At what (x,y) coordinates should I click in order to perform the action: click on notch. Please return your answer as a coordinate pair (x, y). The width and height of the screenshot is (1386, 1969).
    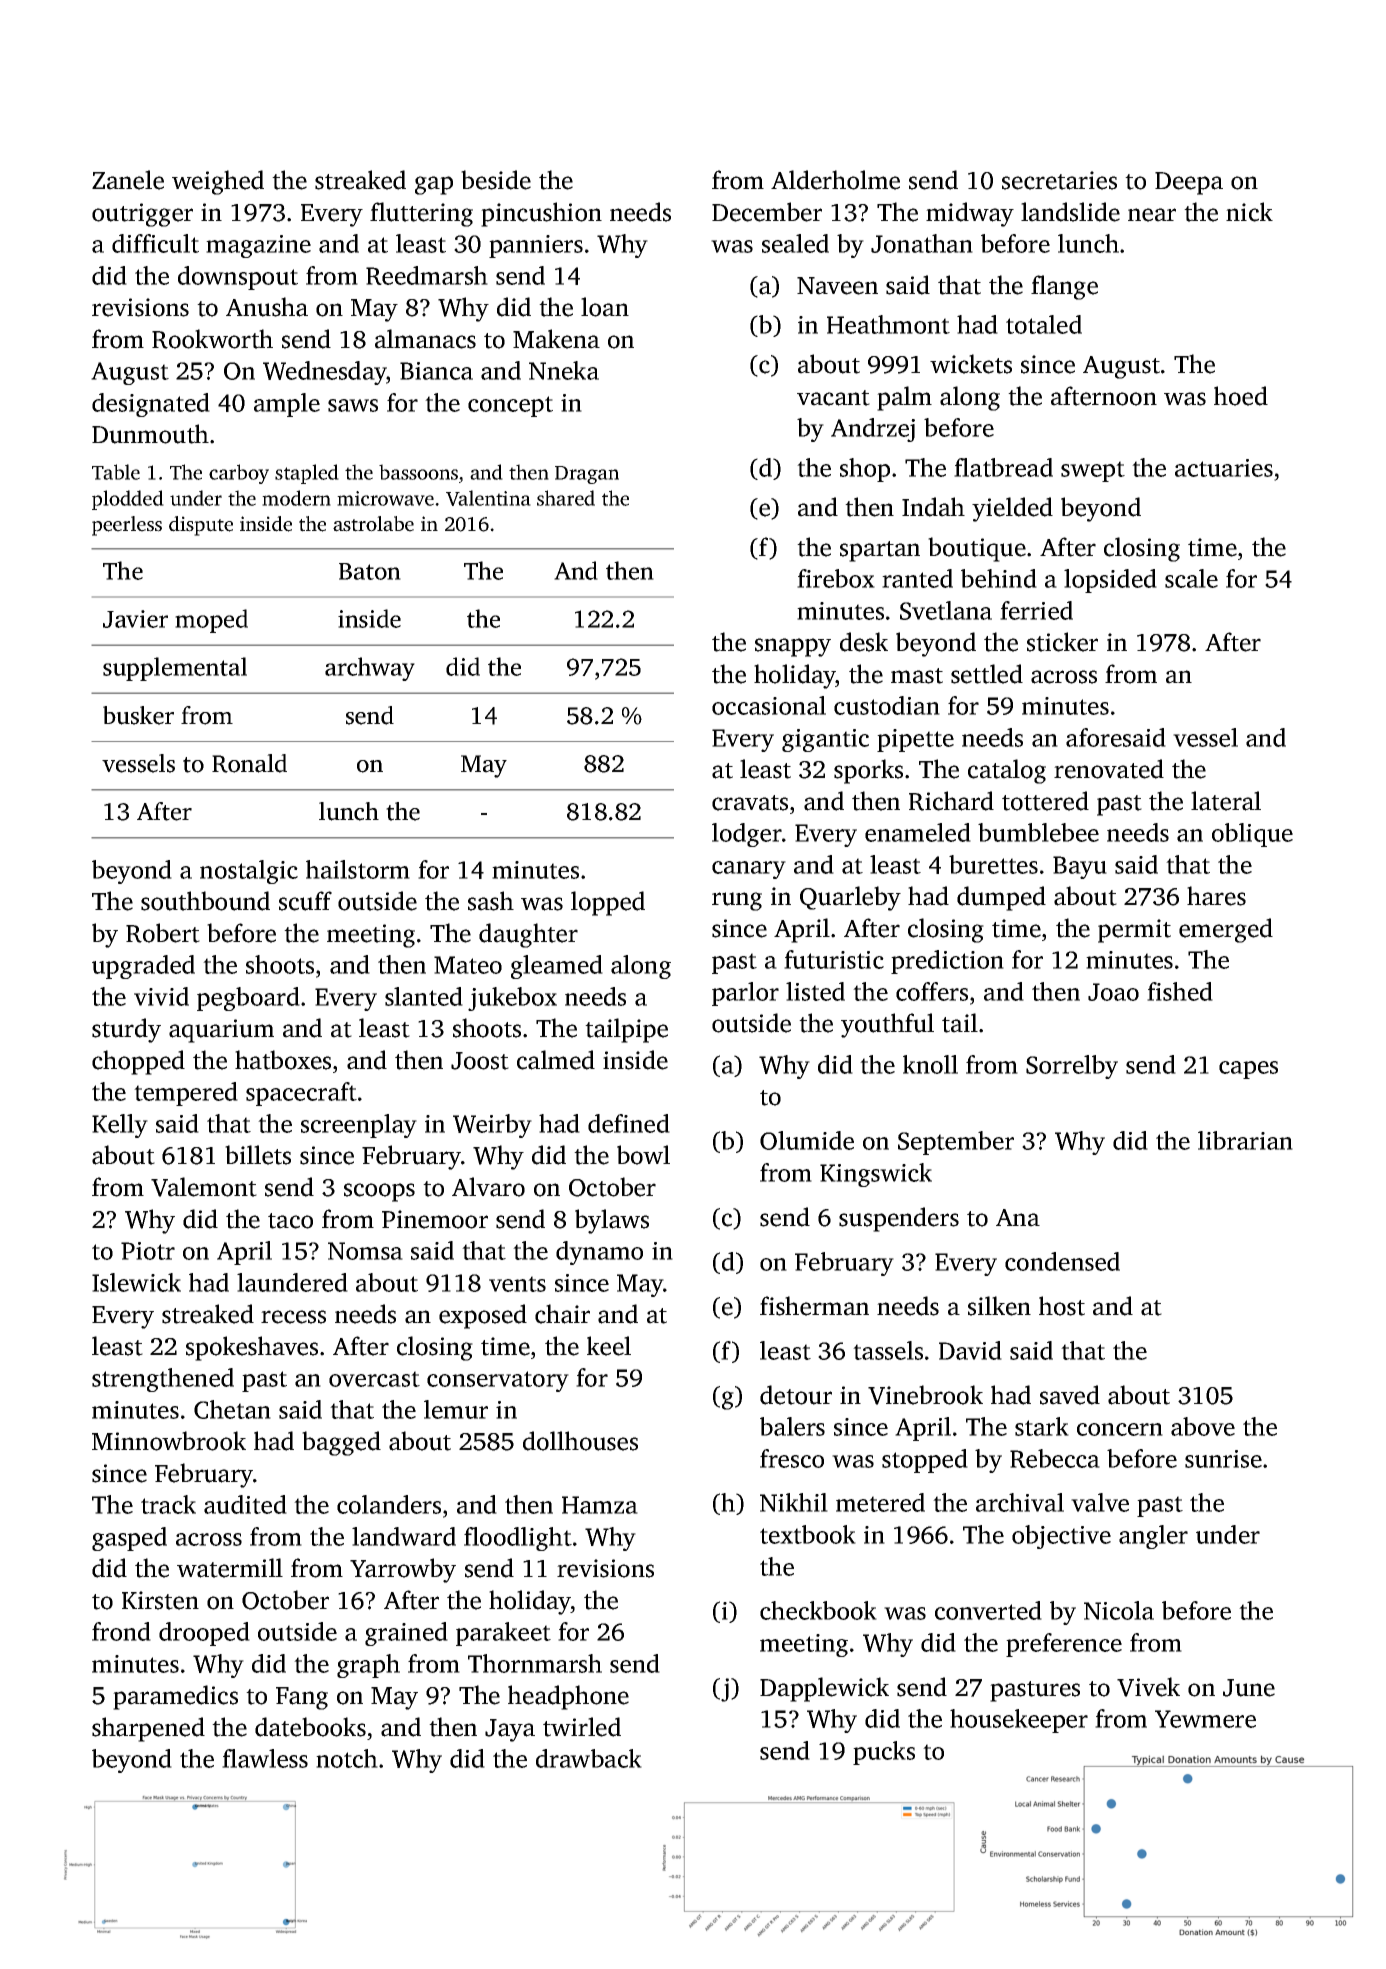
    Looking at the image, I should click on (347, 1758).
